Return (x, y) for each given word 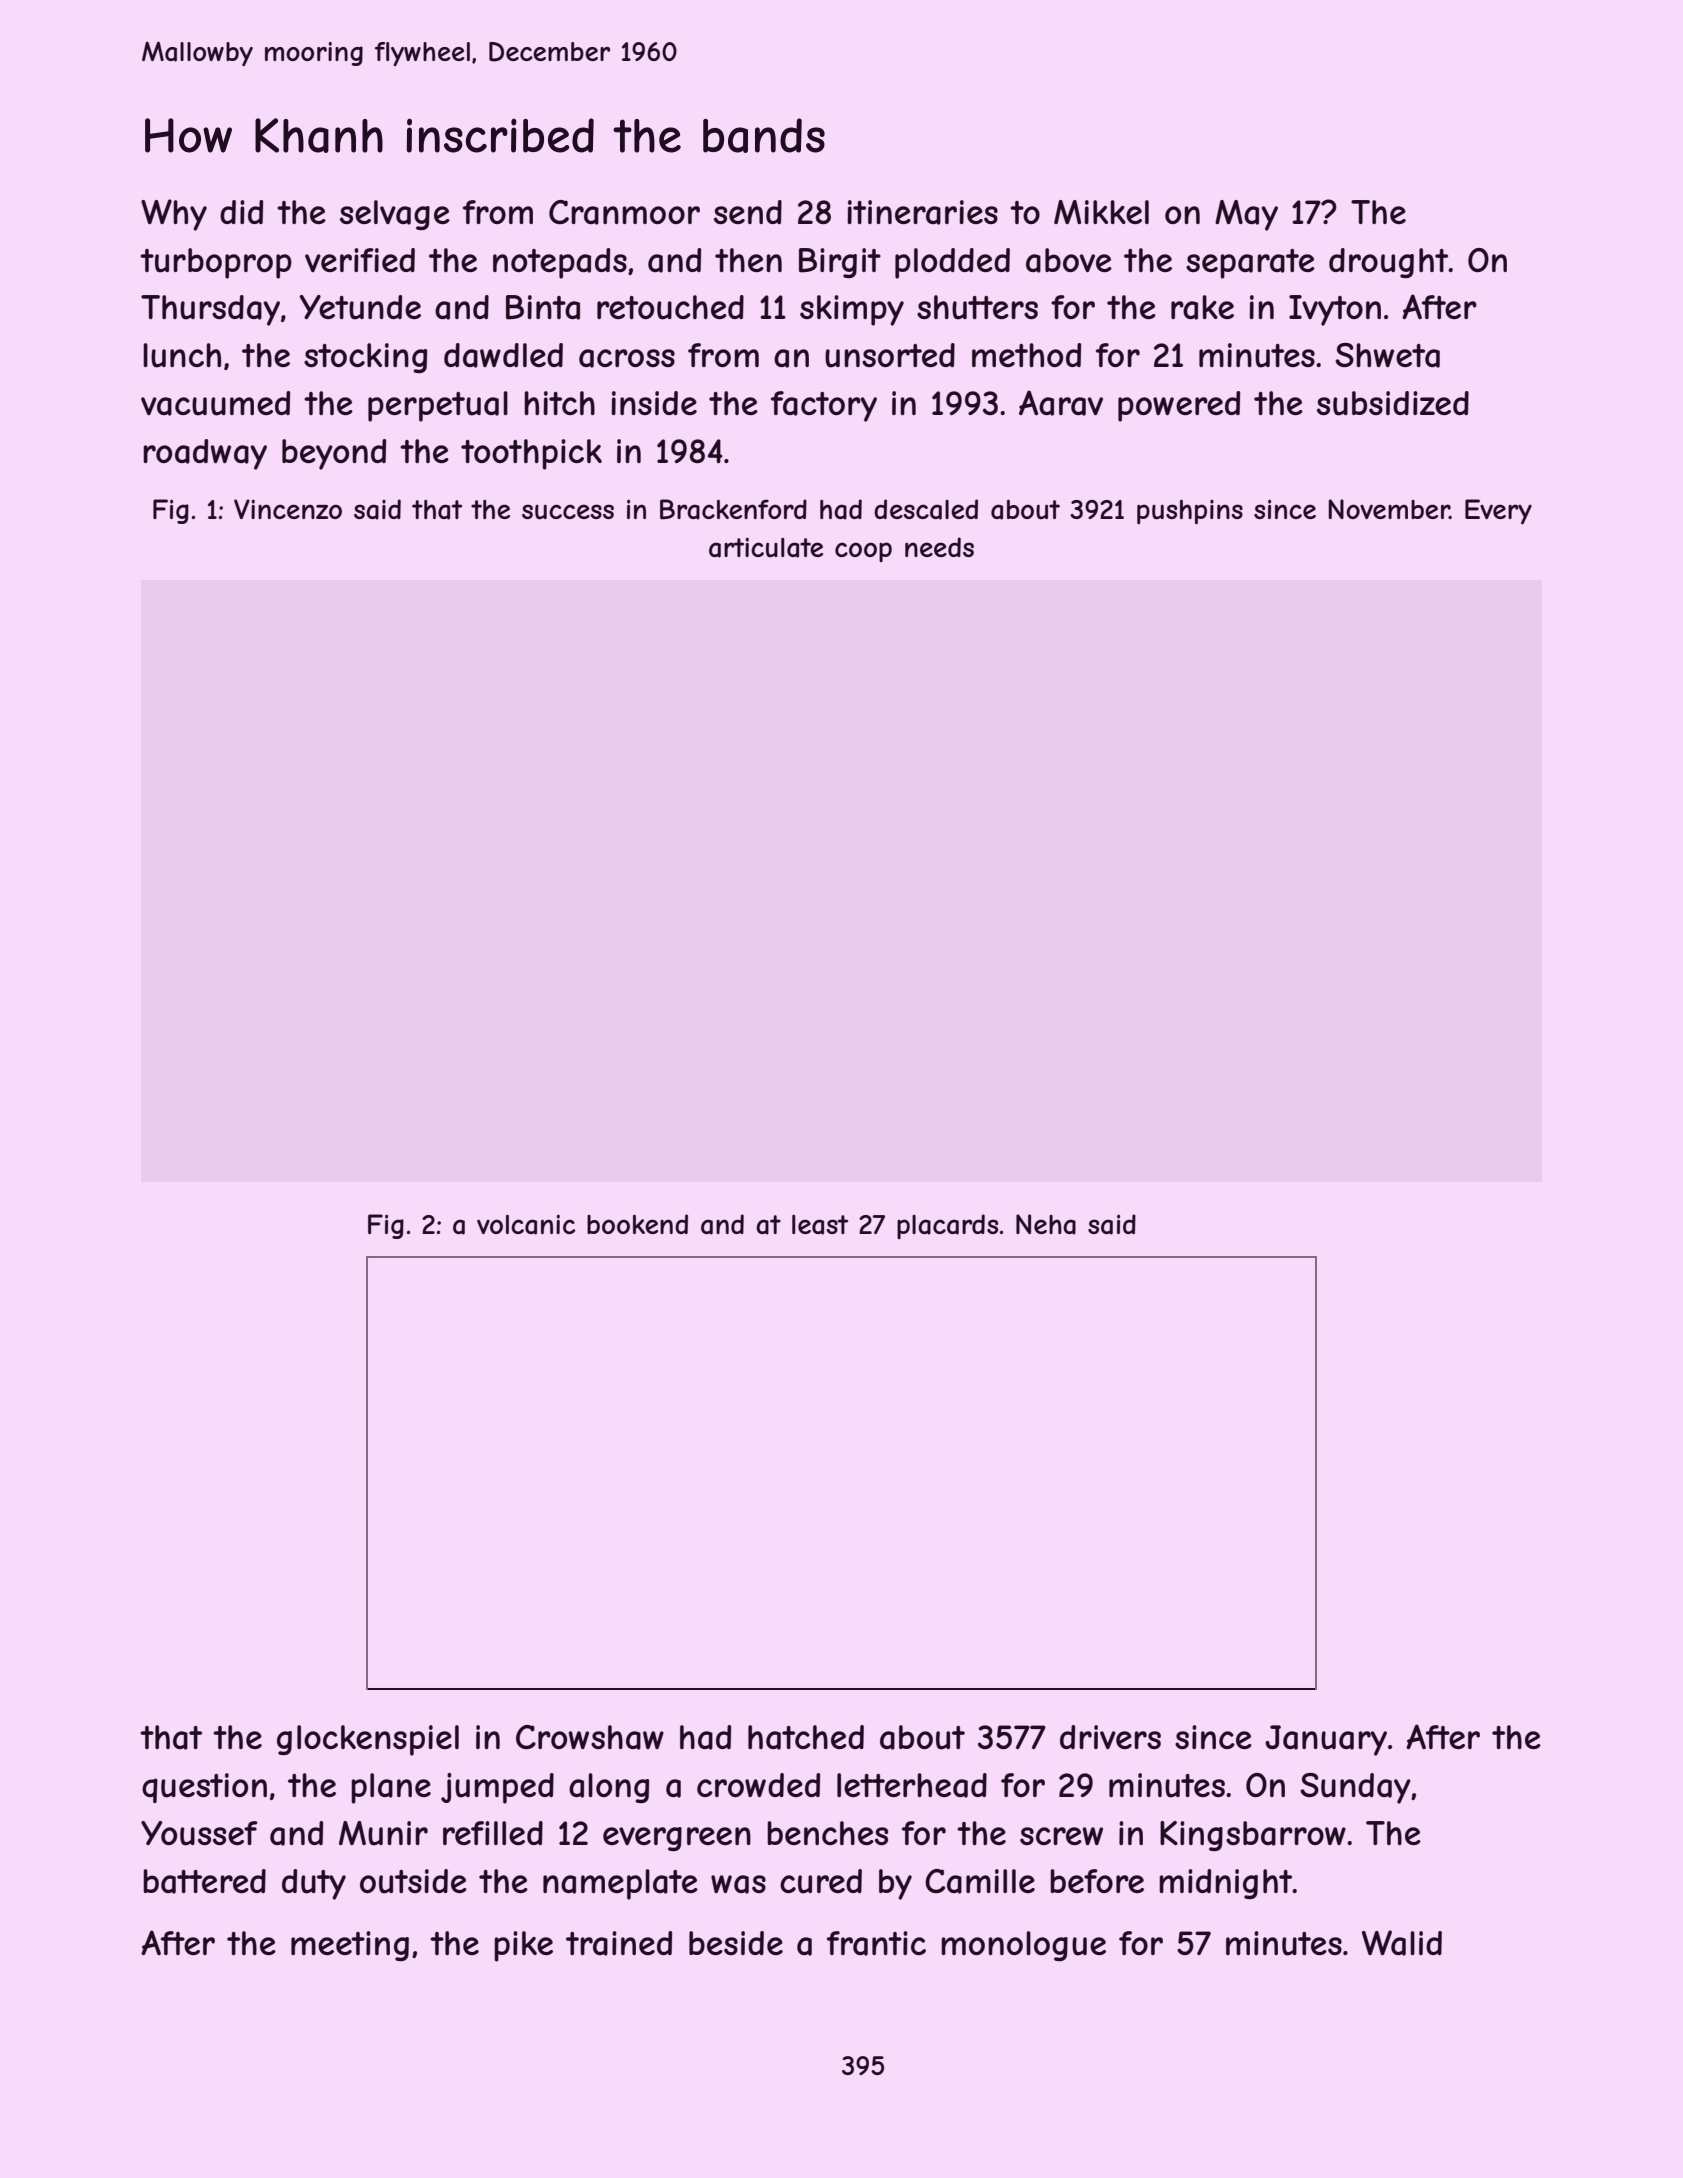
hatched (806, 1737)
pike (523, 1946)
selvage (395, 215)
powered (1179, 406)
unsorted (890, 355)
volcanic (526, 1224)
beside (736, 1943)
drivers (1110, 1737)
